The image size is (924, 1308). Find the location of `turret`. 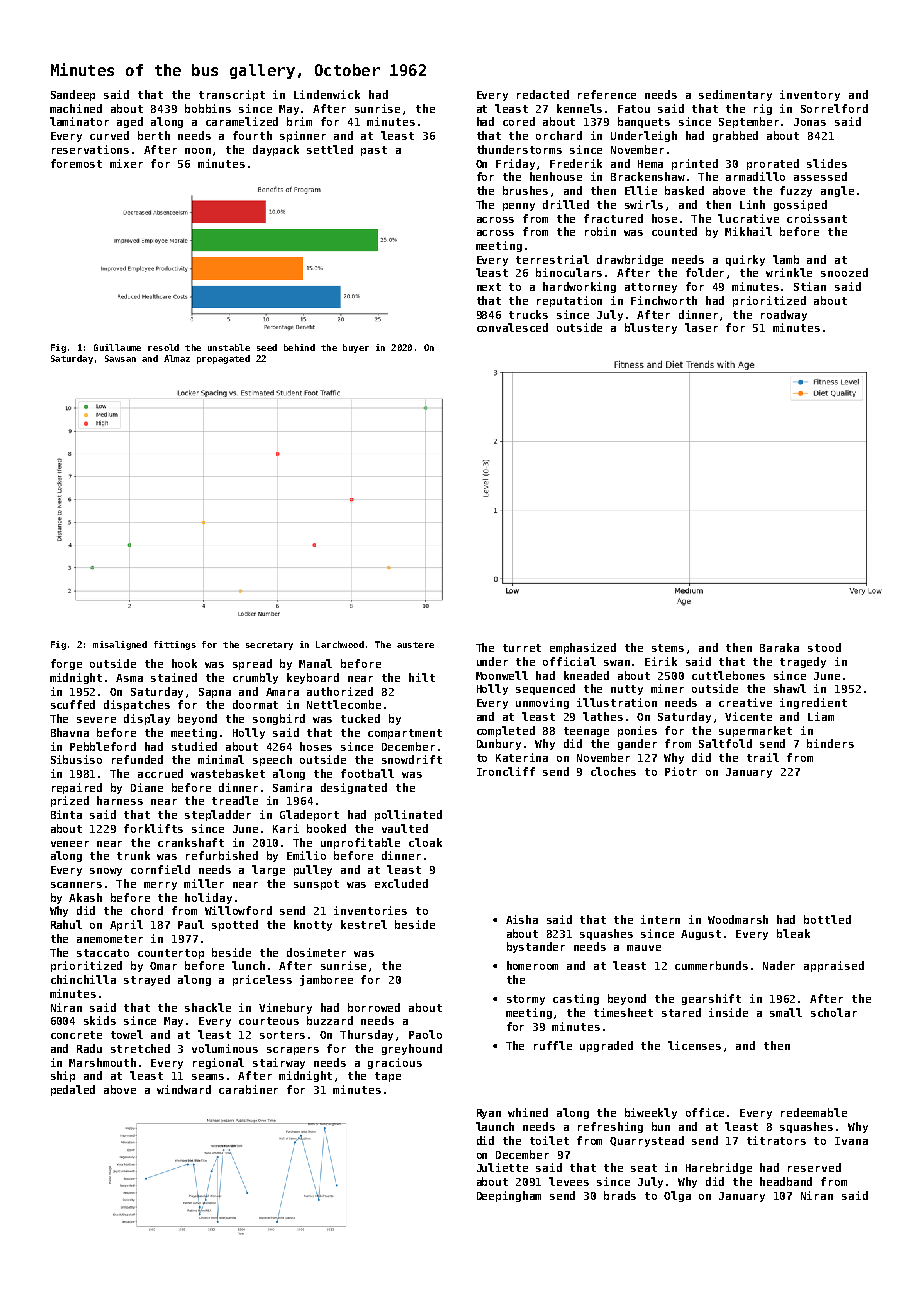

turret is located at coordinates (522, 648).
